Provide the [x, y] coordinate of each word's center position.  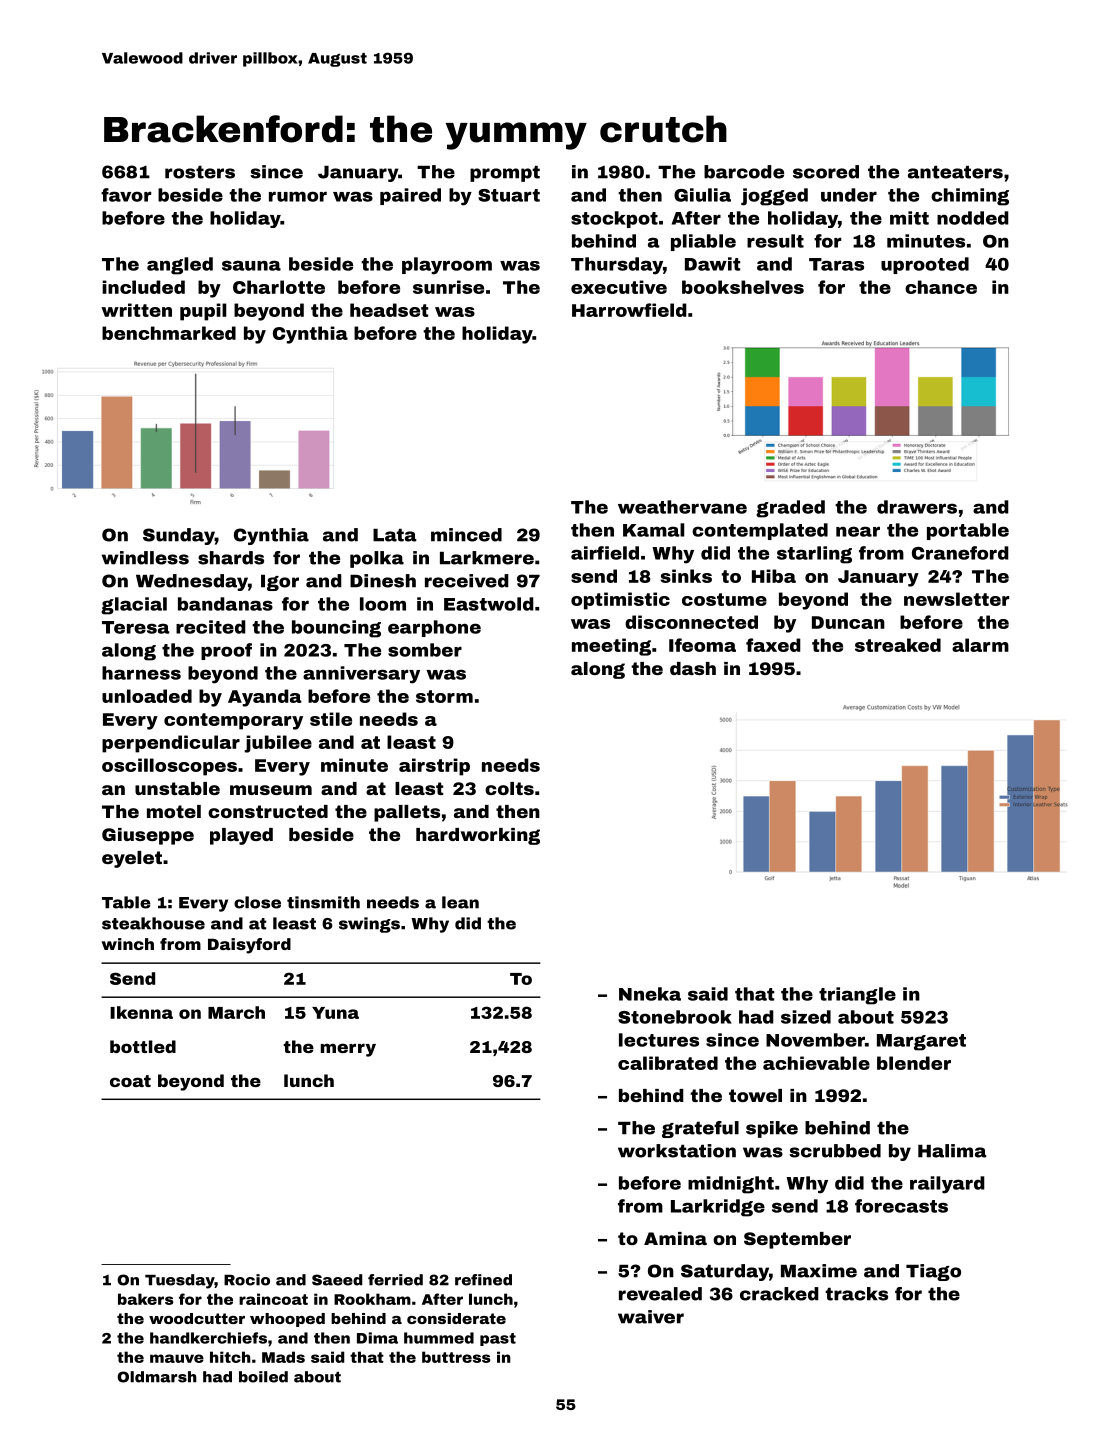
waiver [651, 1317]
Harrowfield [629, 310]
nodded [973, 218]
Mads [283, 1357]
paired [410, 196]
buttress [456, 1357]
